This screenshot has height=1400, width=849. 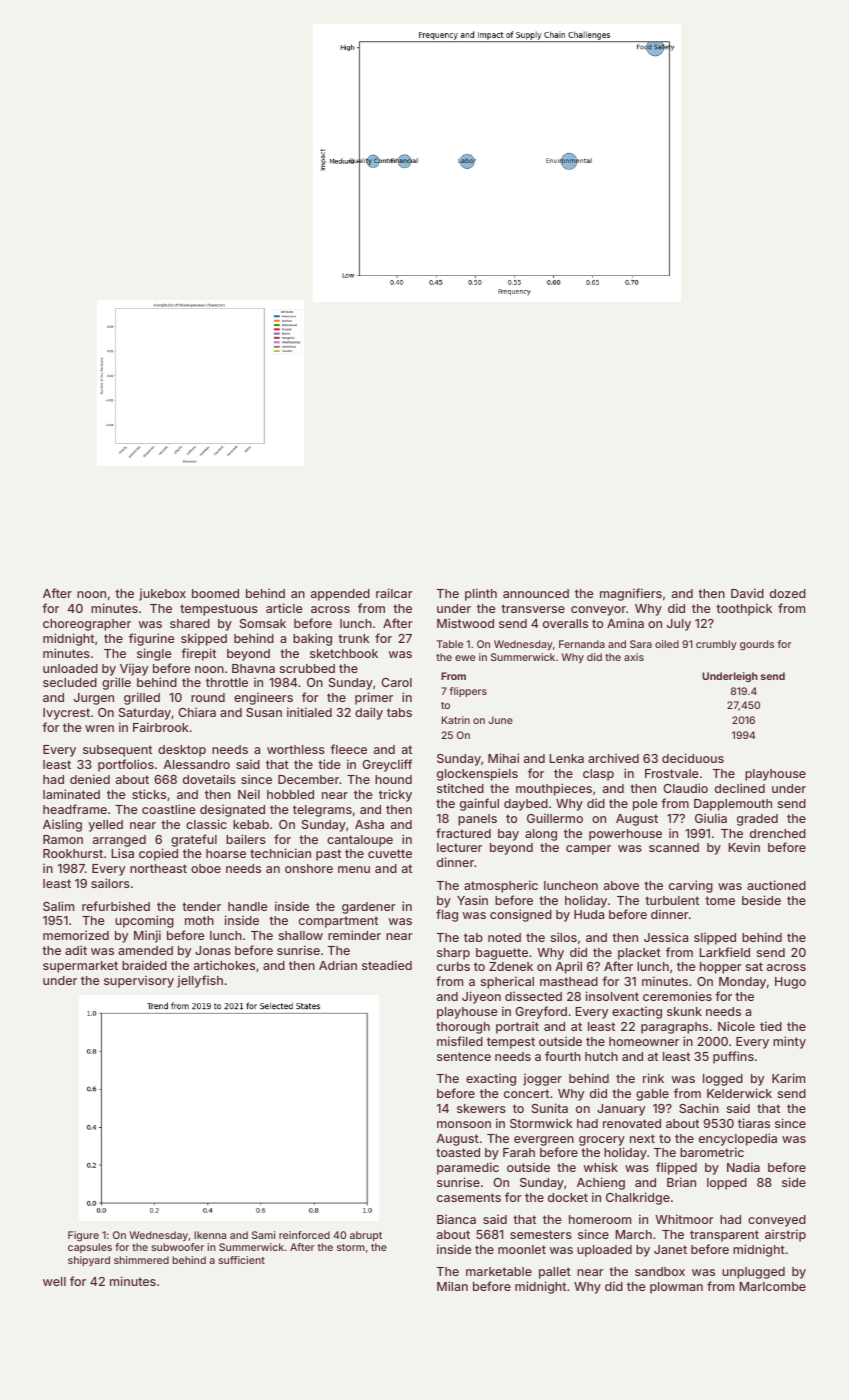 What do you see at coordinates (458, 1152) in the screenshot?
I see `toasted` at bounding box center [458, 1152].
